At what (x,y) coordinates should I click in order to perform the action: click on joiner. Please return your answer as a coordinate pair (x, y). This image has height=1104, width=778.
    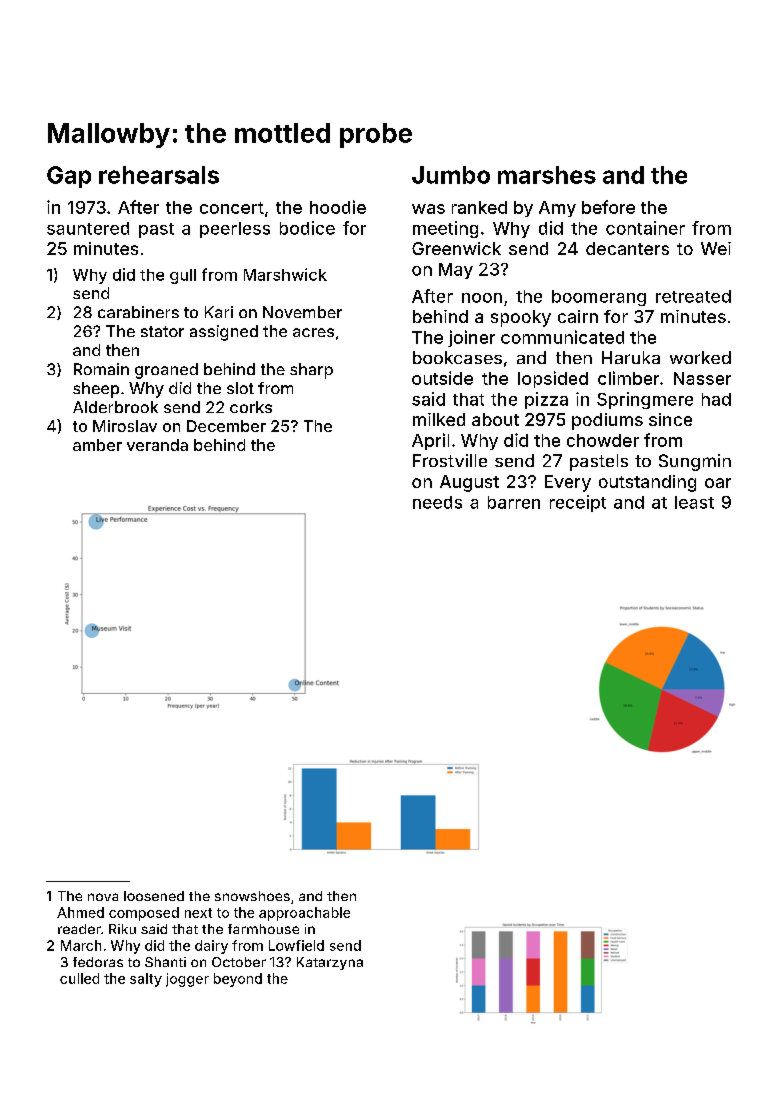
    Looking at the image, I should click on (471, 338).
